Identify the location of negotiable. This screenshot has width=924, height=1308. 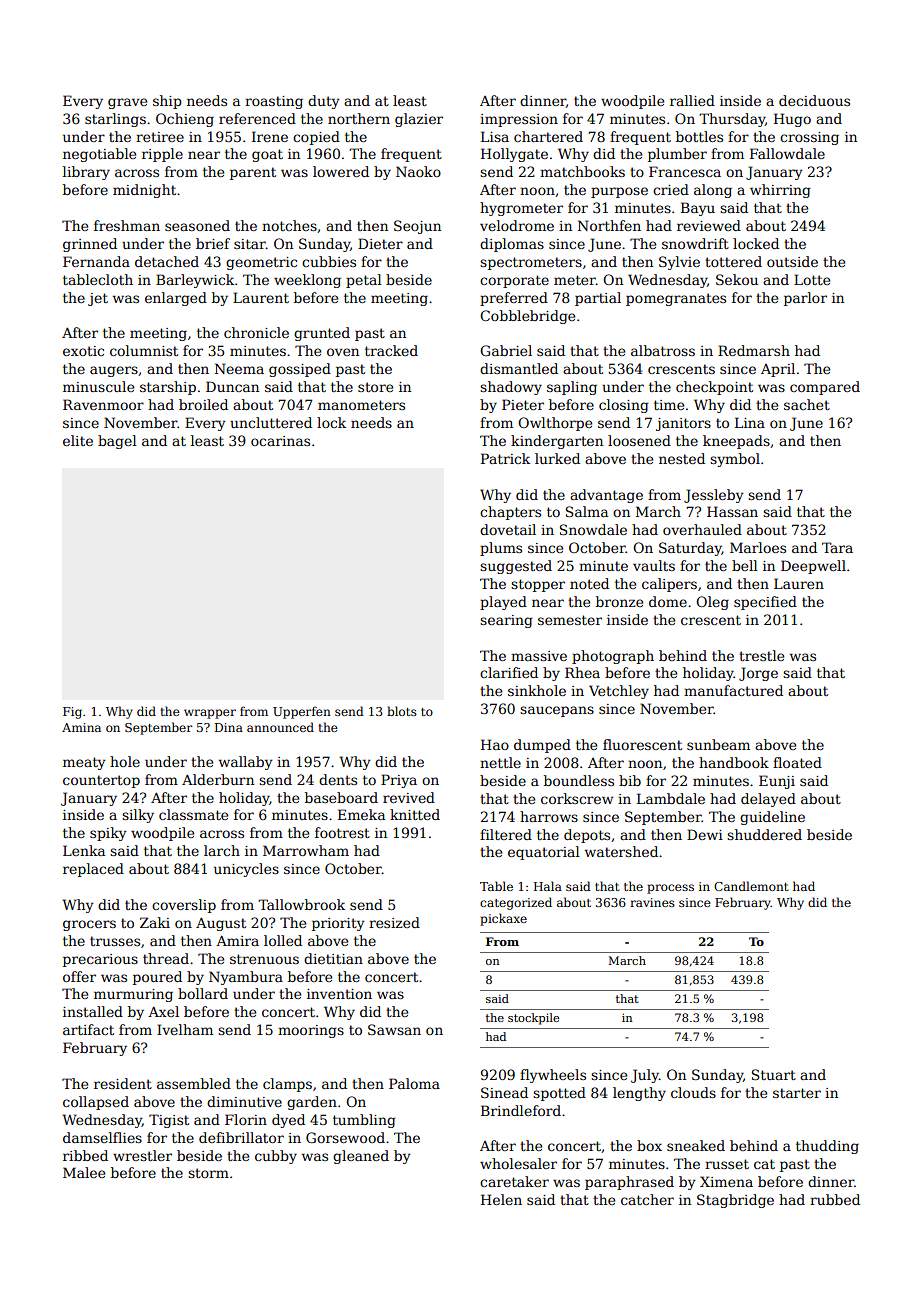
(99, 155).
